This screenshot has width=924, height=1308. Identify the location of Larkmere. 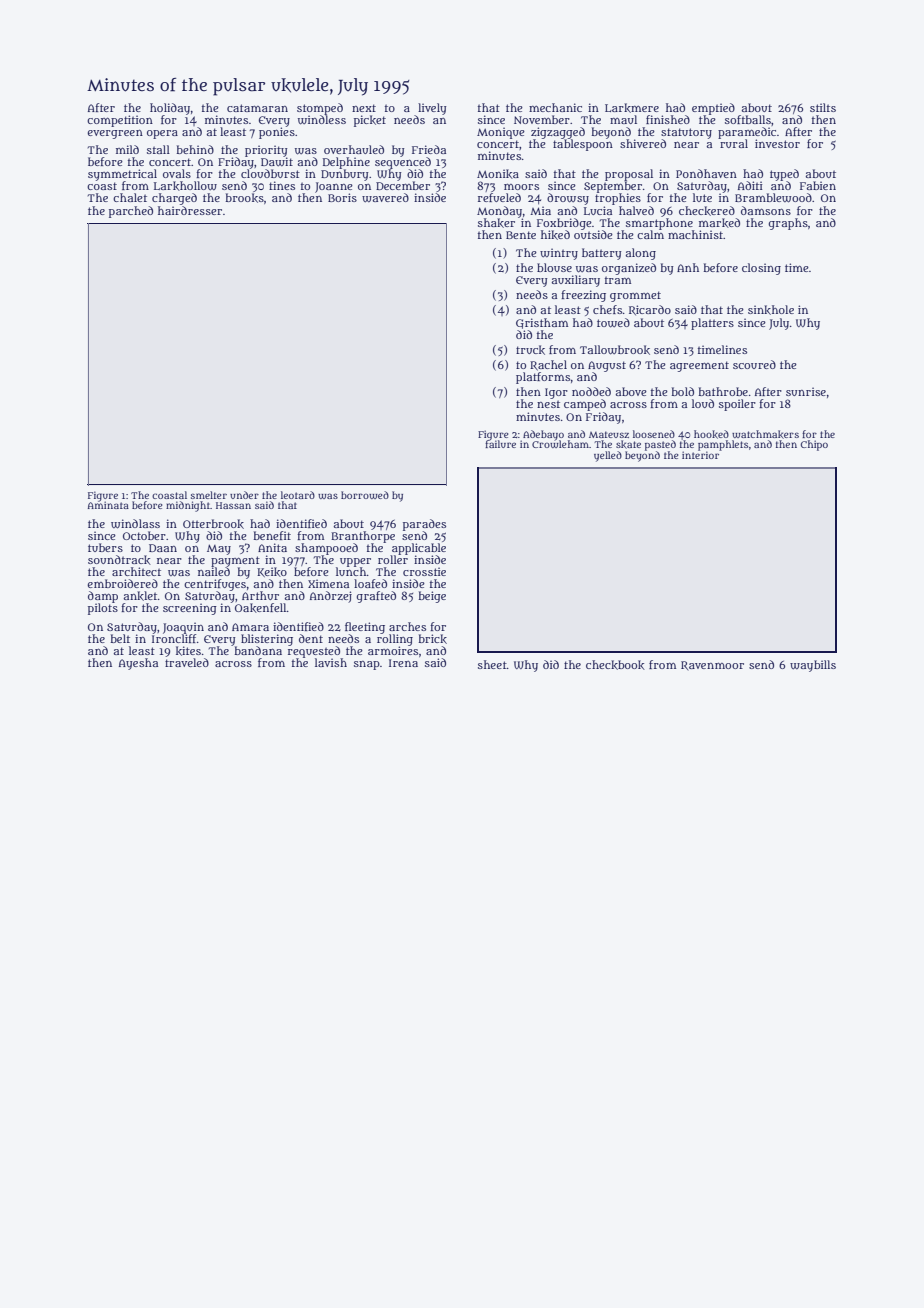
(632, 108).
